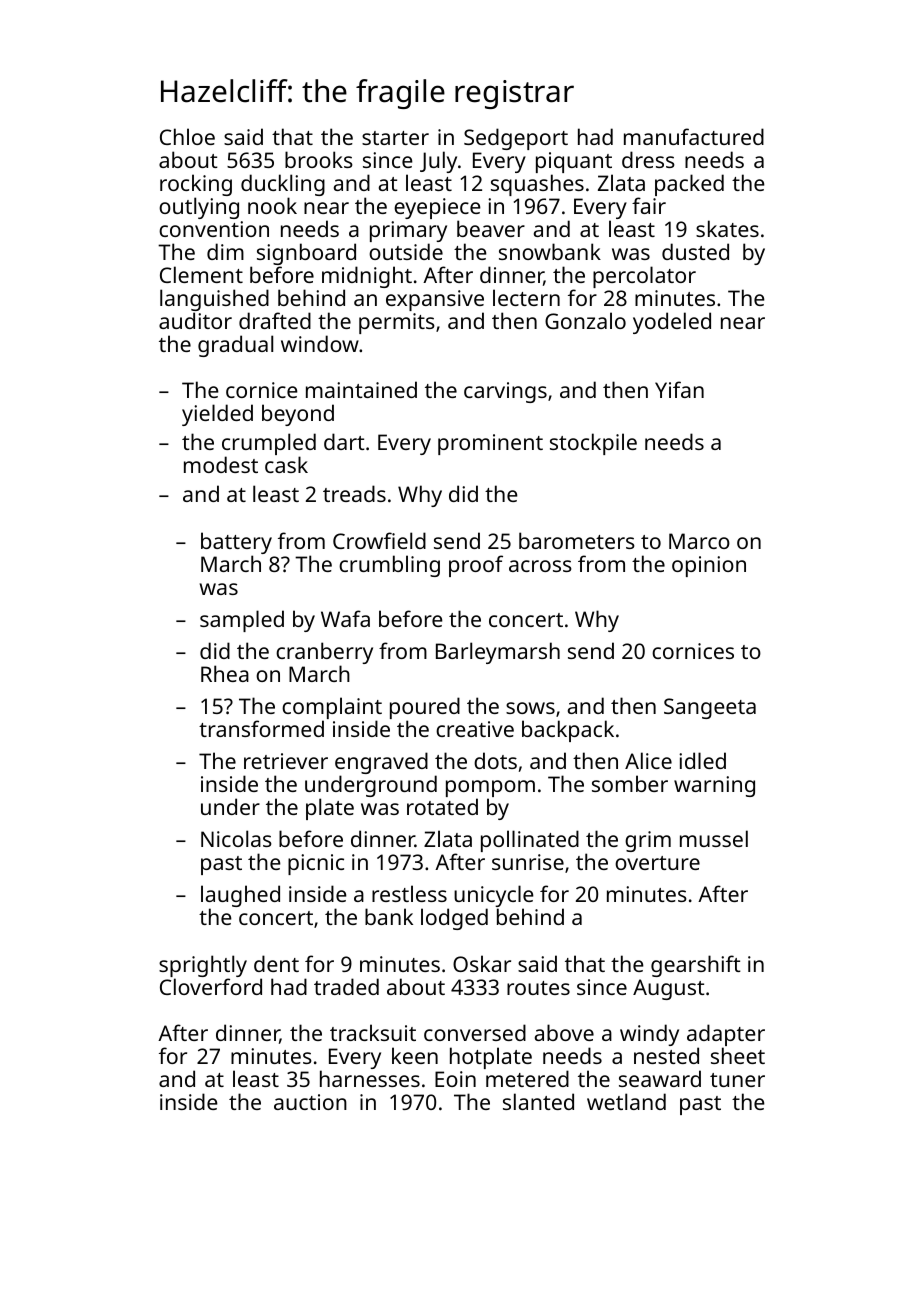 The image size is (924, 1311). I want to click on squashes, so click(537, 185).
